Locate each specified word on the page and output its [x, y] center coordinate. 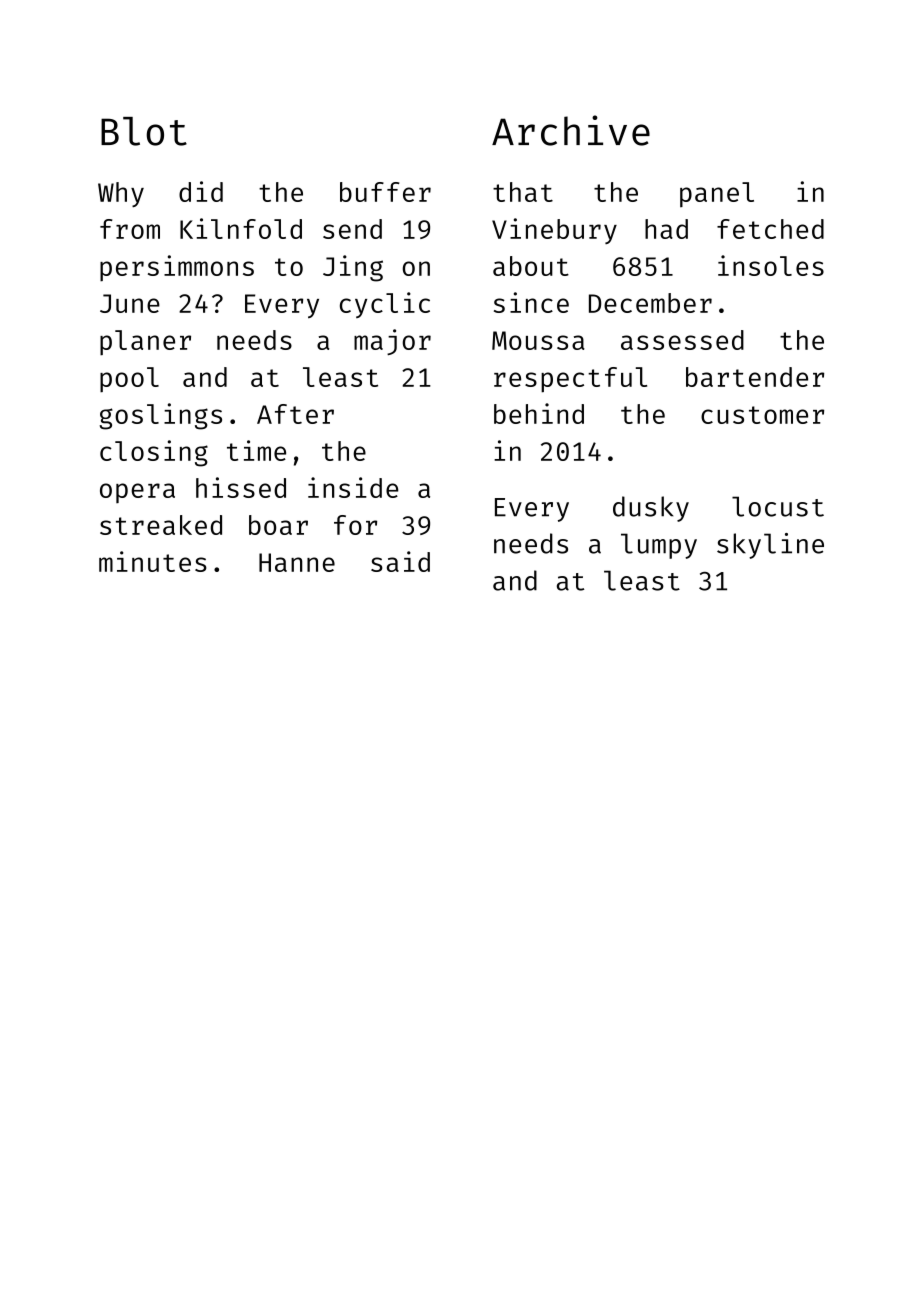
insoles [771, 265]
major [392, 342]
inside [353, 487]
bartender [755, 377]
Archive [571, 130]
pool [129, 379]
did [201, 191]
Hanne [297, 562]
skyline [770, 546]
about [531, 266]
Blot [144, 131]
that [523, 192]
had [666, 229]
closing [154, 453]
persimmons [177, 268]
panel [717, 194]
